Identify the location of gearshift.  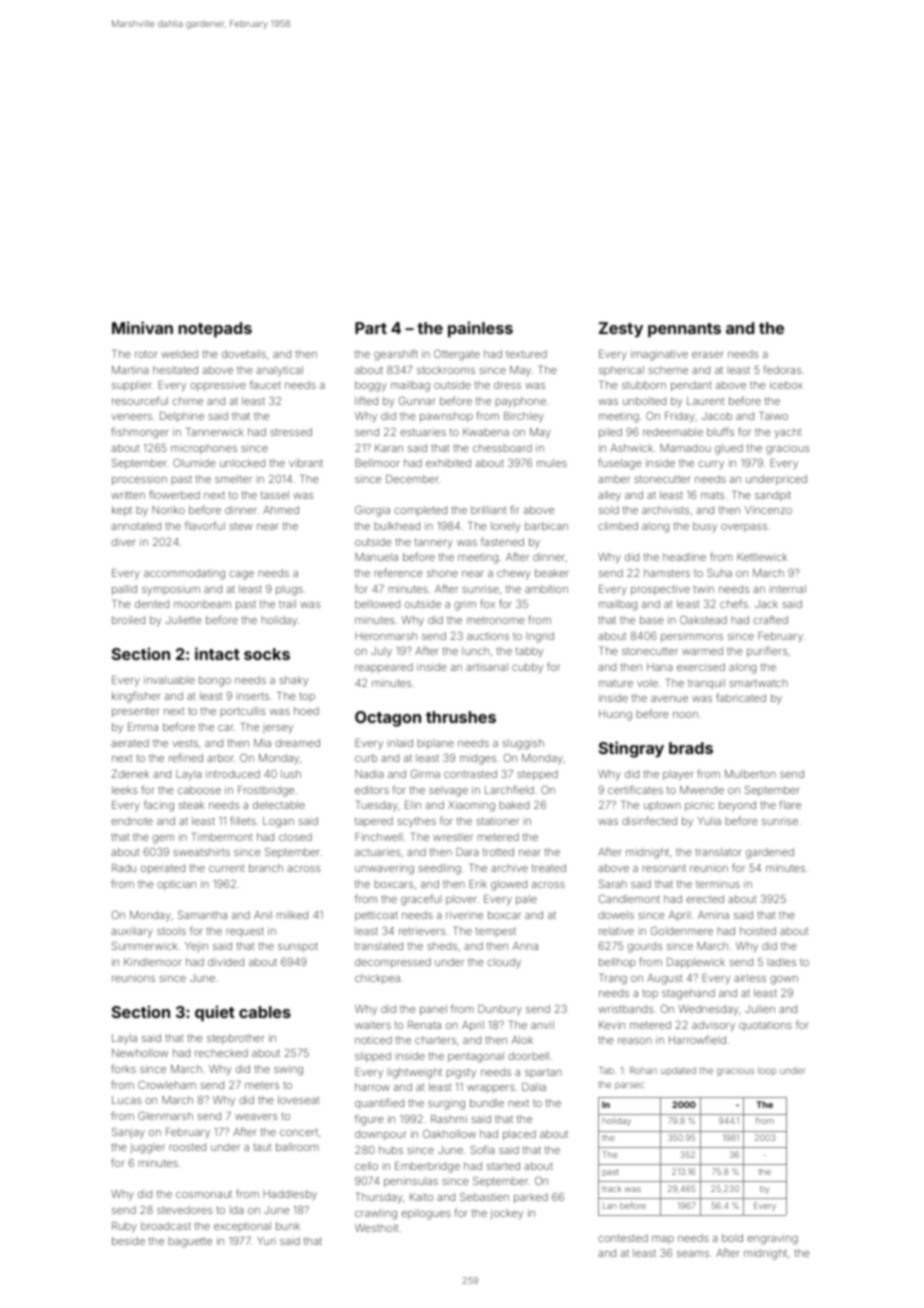
(396, 355).
